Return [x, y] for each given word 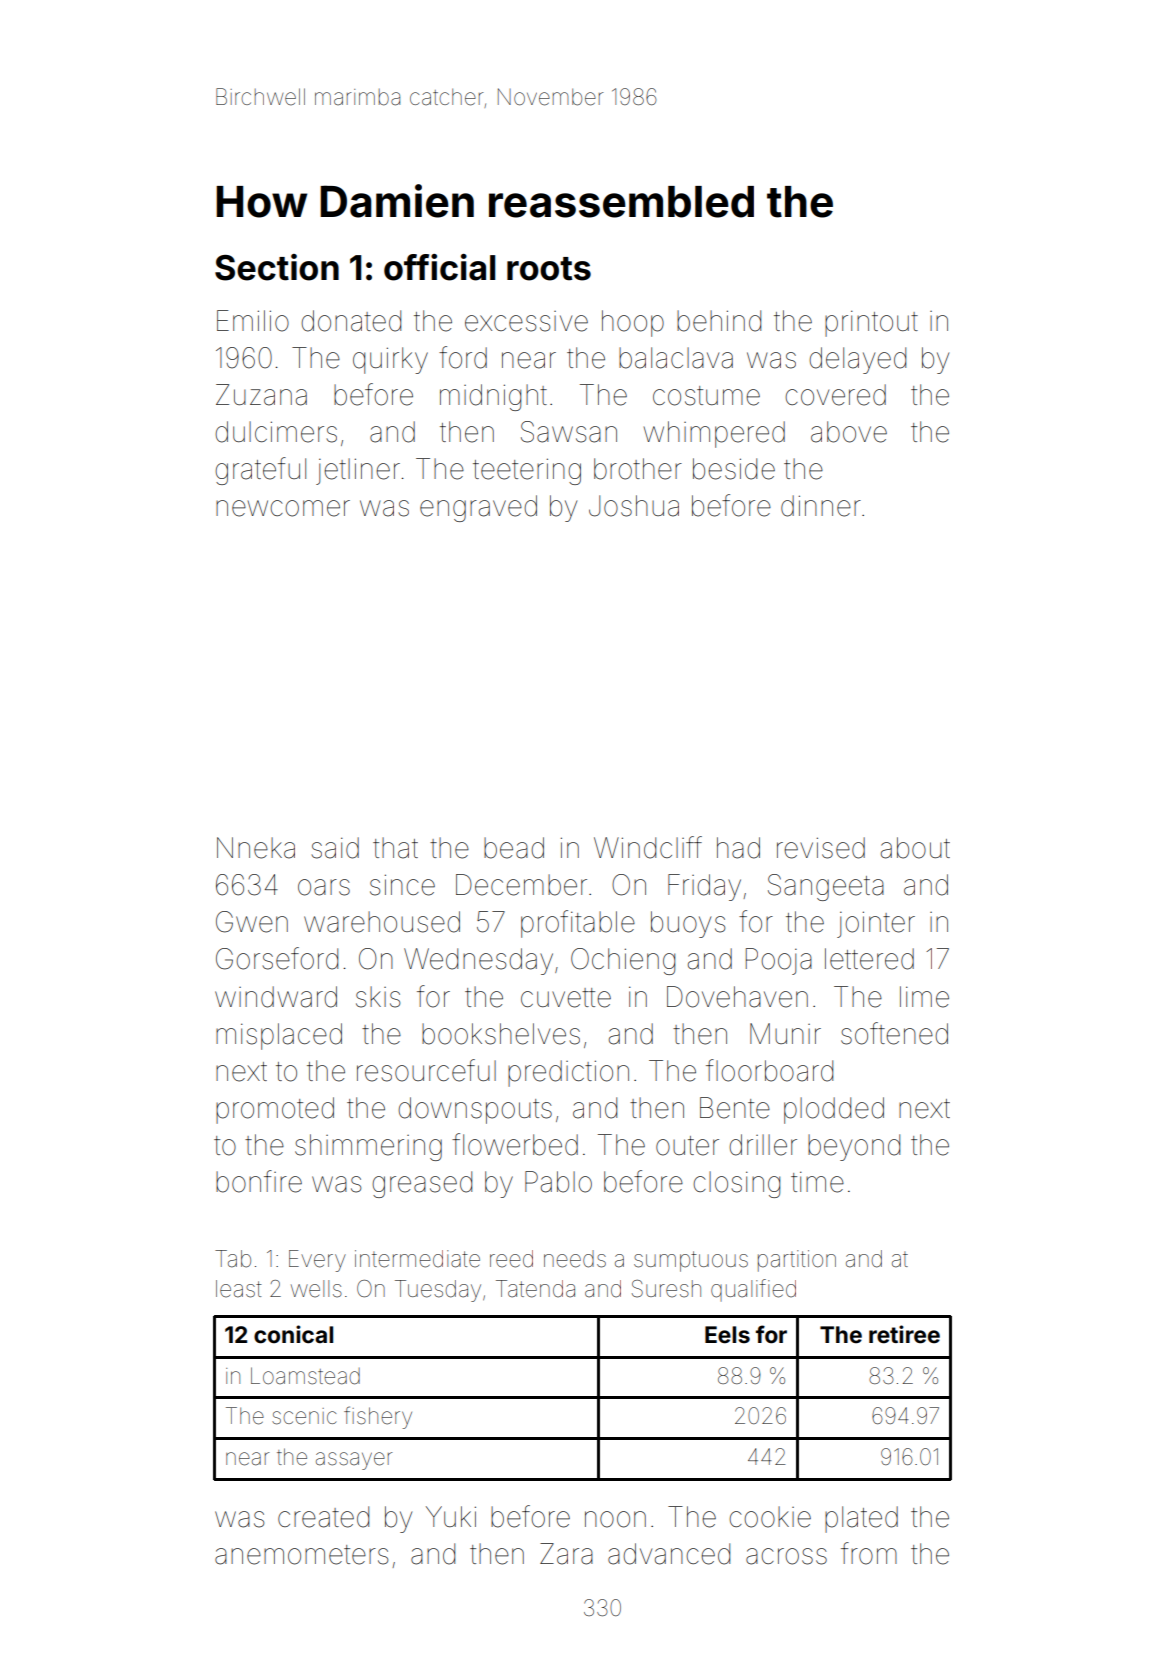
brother [638, 469]
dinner [821, 506]
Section [277, 267]
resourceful [426, 1070]
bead [514, 848]
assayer [354, 1461]
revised [821, 848]
